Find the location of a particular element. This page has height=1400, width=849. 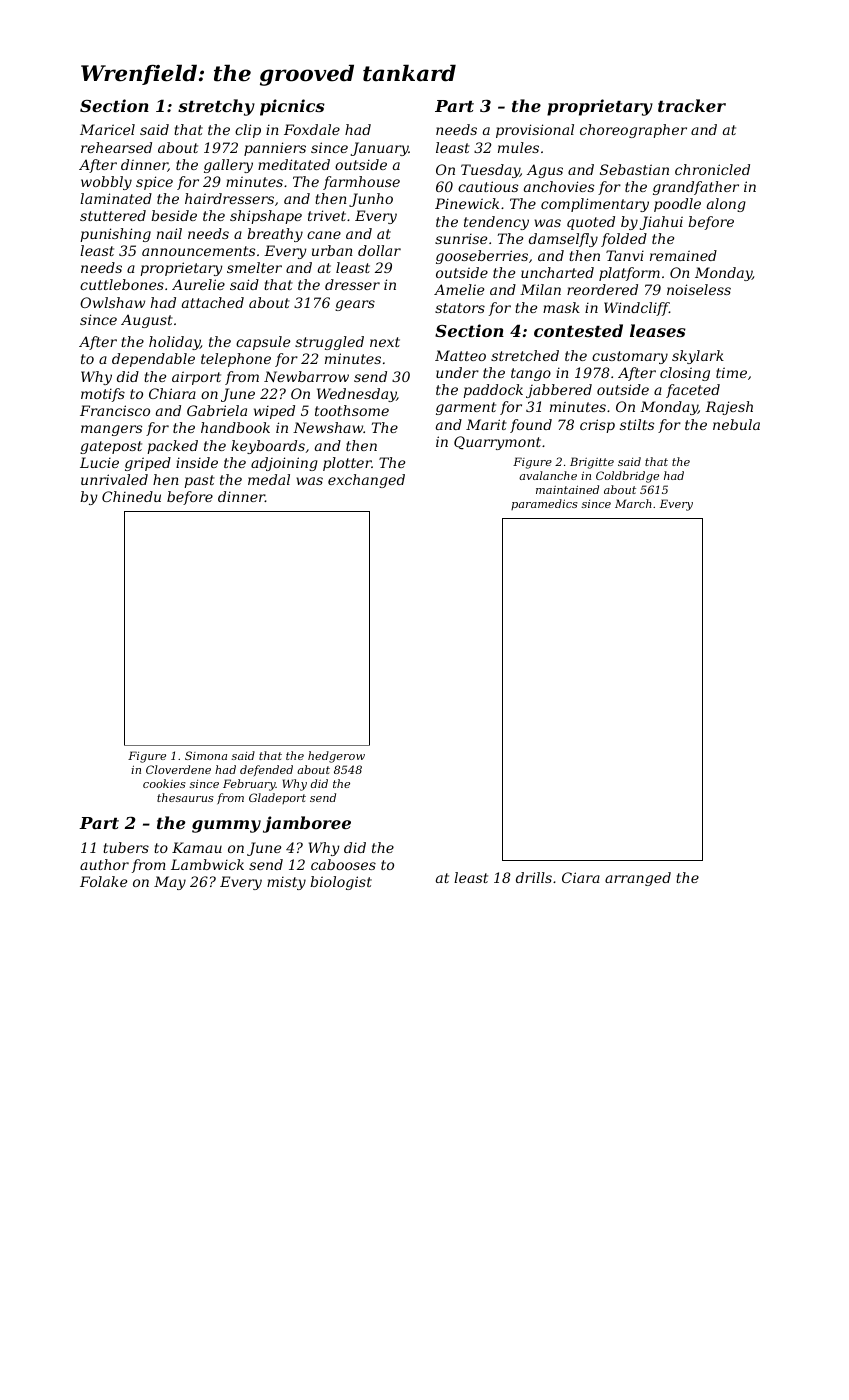

gummy is located at coordinates (226, 826).
